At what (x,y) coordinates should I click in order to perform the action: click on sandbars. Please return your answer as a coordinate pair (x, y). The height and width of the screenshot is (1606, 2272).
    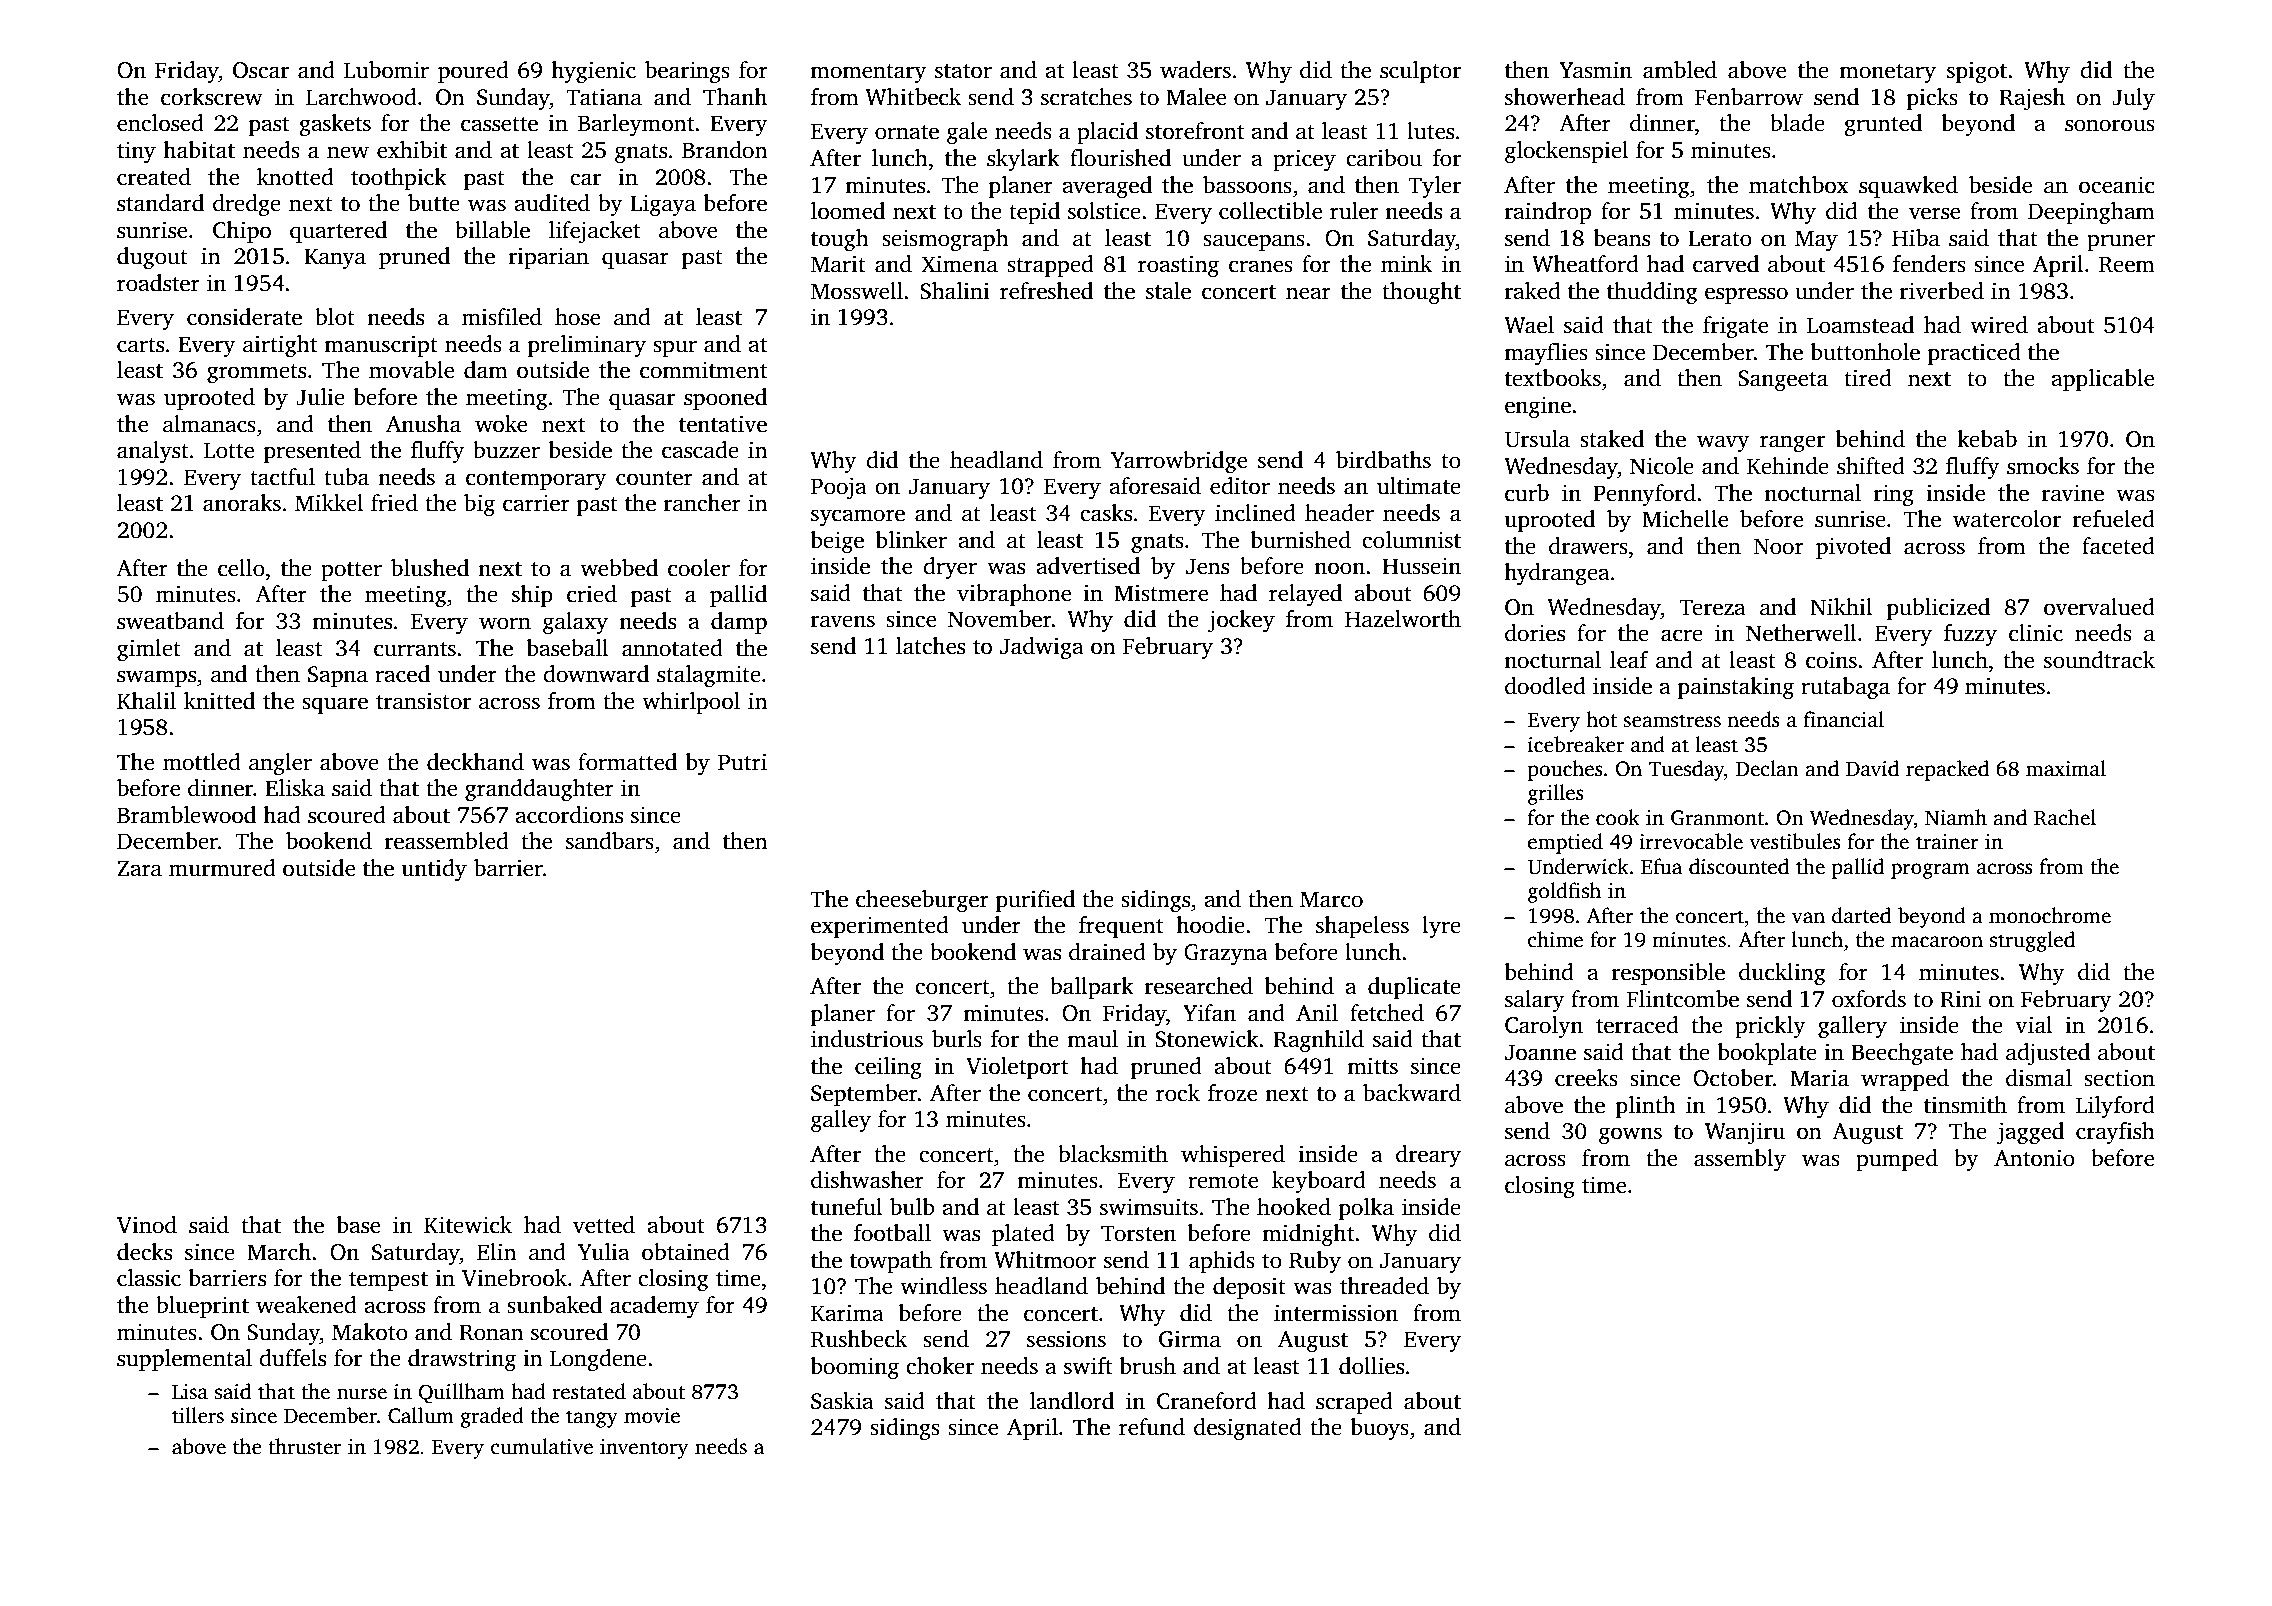
    Looking at the image, I should click on (610, 841).
